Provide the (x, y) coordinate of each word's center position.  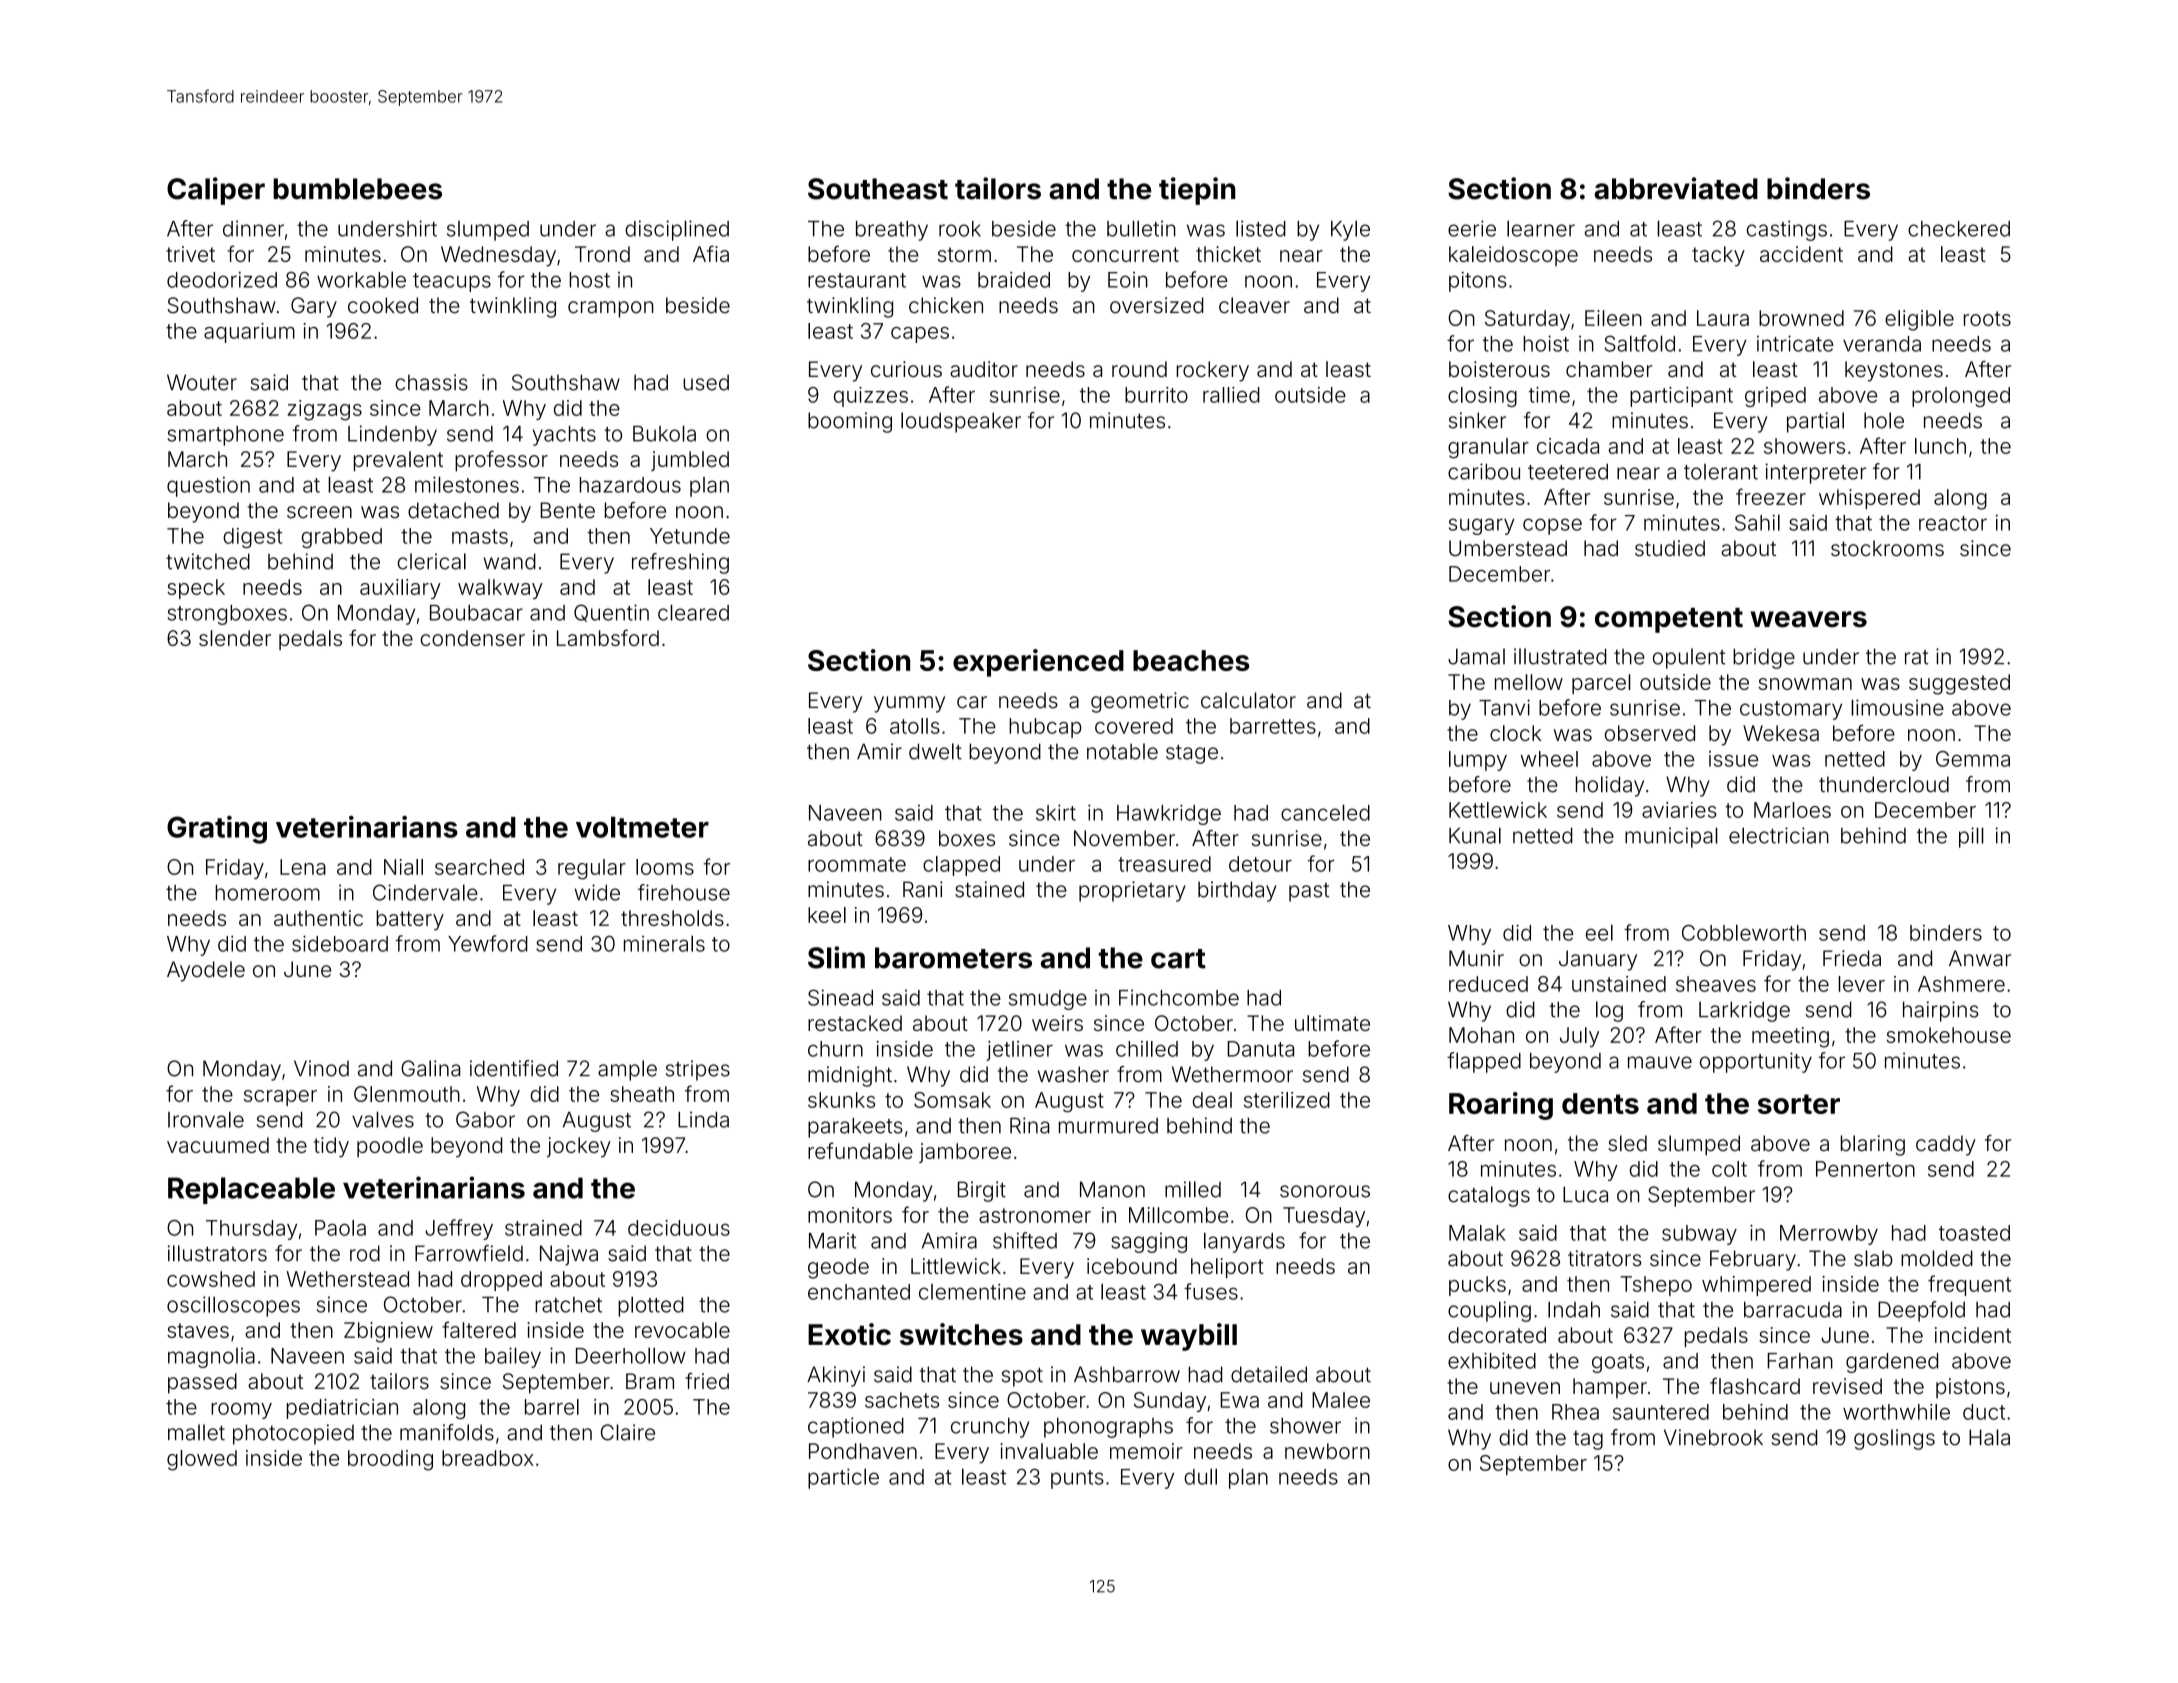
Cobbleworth (1744, 932)
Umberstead (1508, 548)
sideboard (340, 943)
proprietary (1132, 891)
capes (920, 335)
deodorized (222, 280)
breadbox (488, 1458)
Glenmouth (407, 1094)
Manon (1112, 1189)
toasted (1974, 1233)
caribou (1484, 471)
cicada (1568, 446)
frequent (1969, 1285)
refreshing (680, 563)
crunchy (990, 1428)
